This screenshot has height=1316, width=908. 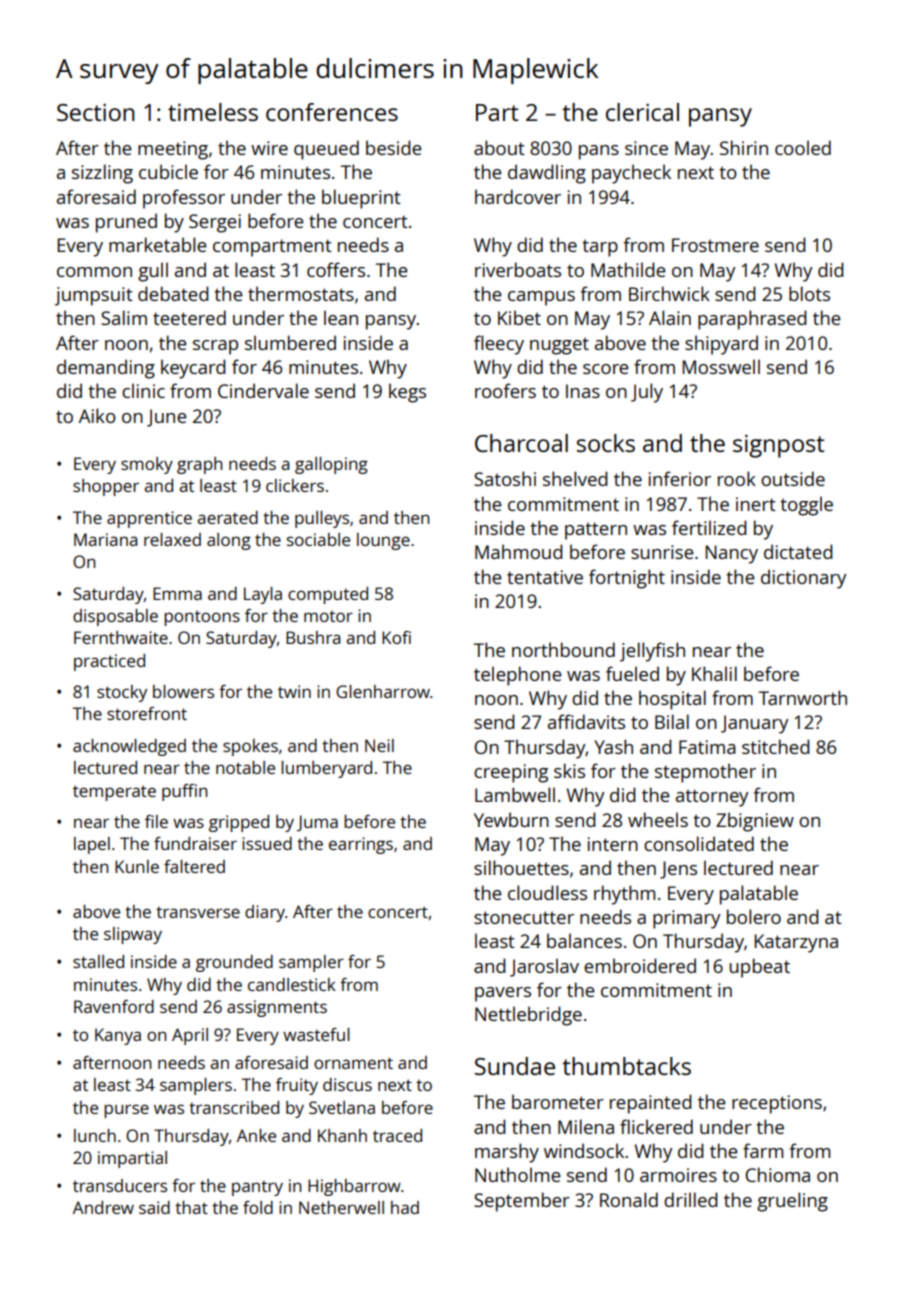 I want to click on conferences, so click(x=332, y=112).
